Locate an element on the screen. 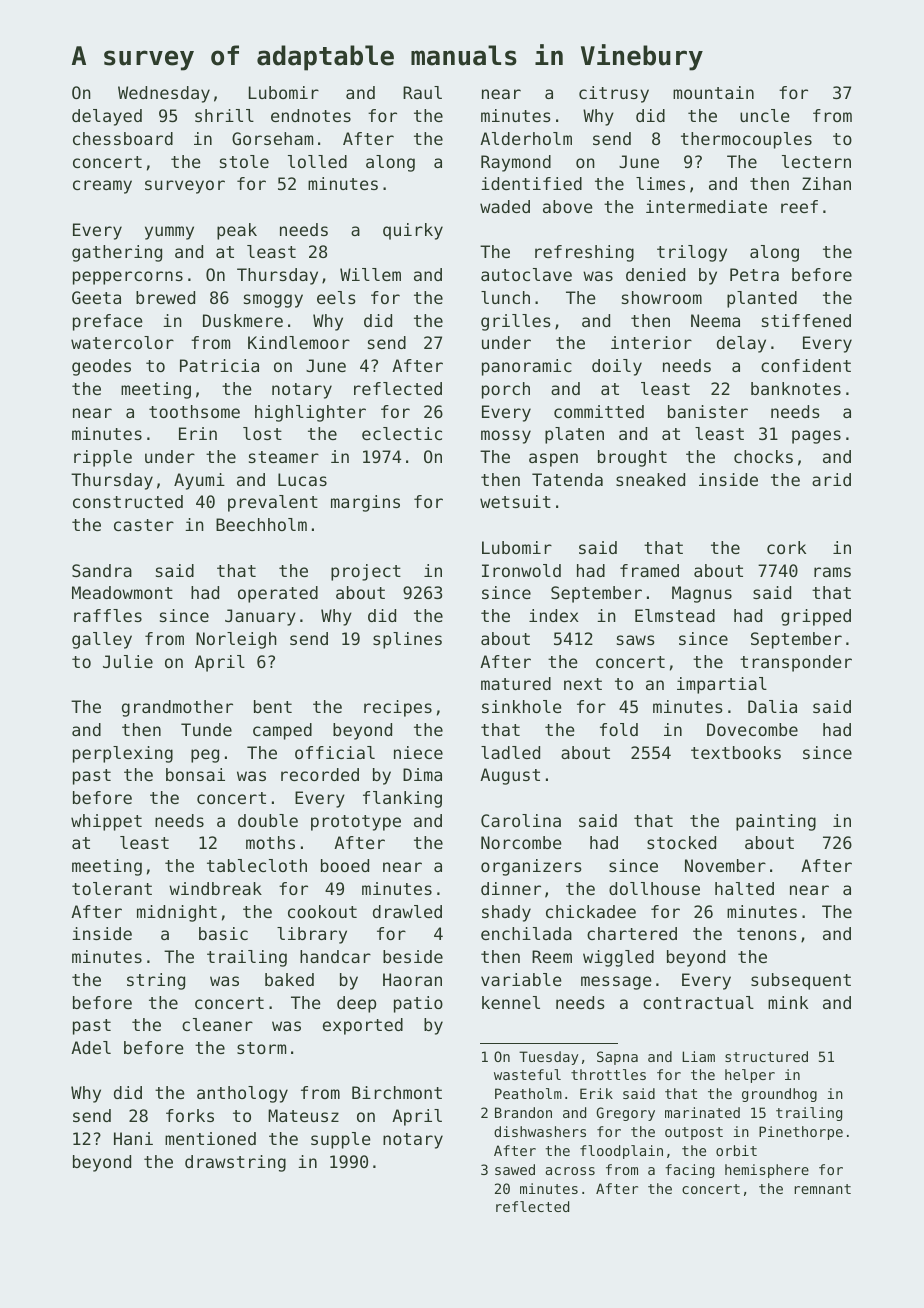 The width and height of the screenshot is (924, 1308). transponder is located at coordinates (796, 663).
